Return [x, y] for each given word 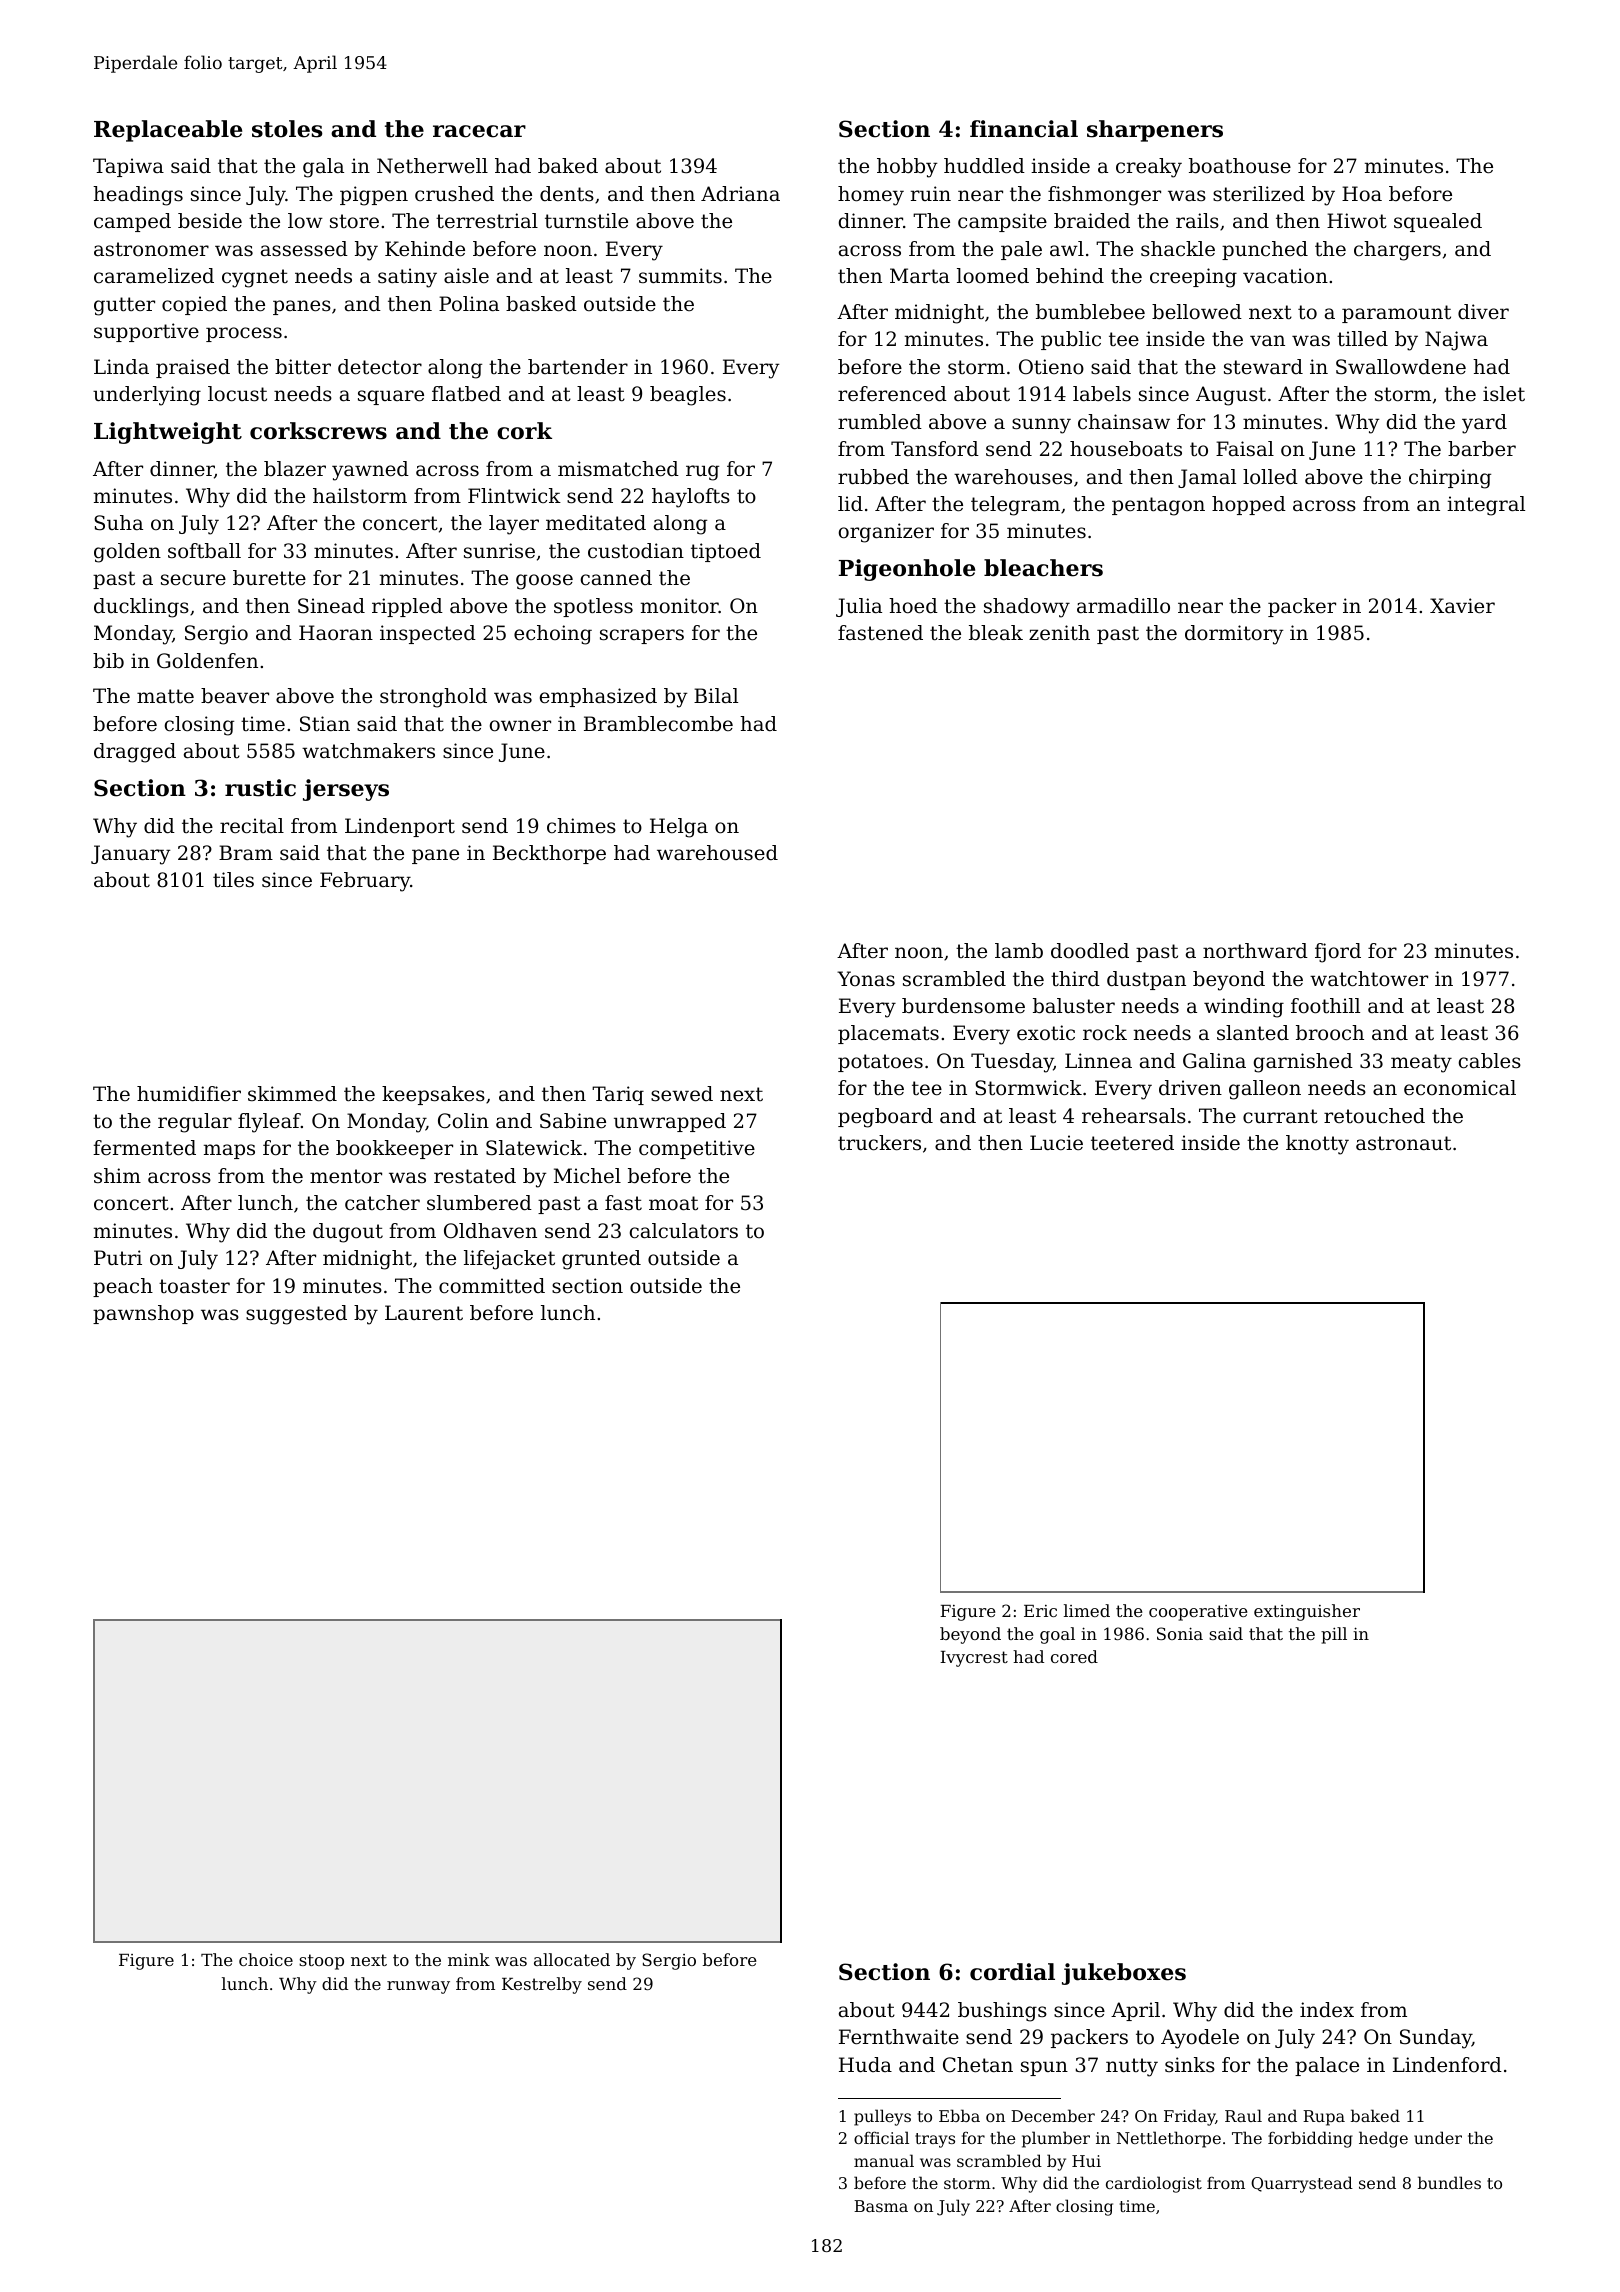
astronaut [1403, 1143]
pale [1021, 250]
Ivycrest [974, 1659]
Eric [1040, 1611]
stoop [321, 1962]
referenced [892, 394]
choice [266, 1959]
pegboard [885, 1118]
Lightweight [168, 433]
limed [1087, 1610]
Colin [463, 1121]
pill [1334, 1635]
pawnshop [143, 1314]
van [1267, 340]
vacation [1285, 276]
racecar [479, 131]
